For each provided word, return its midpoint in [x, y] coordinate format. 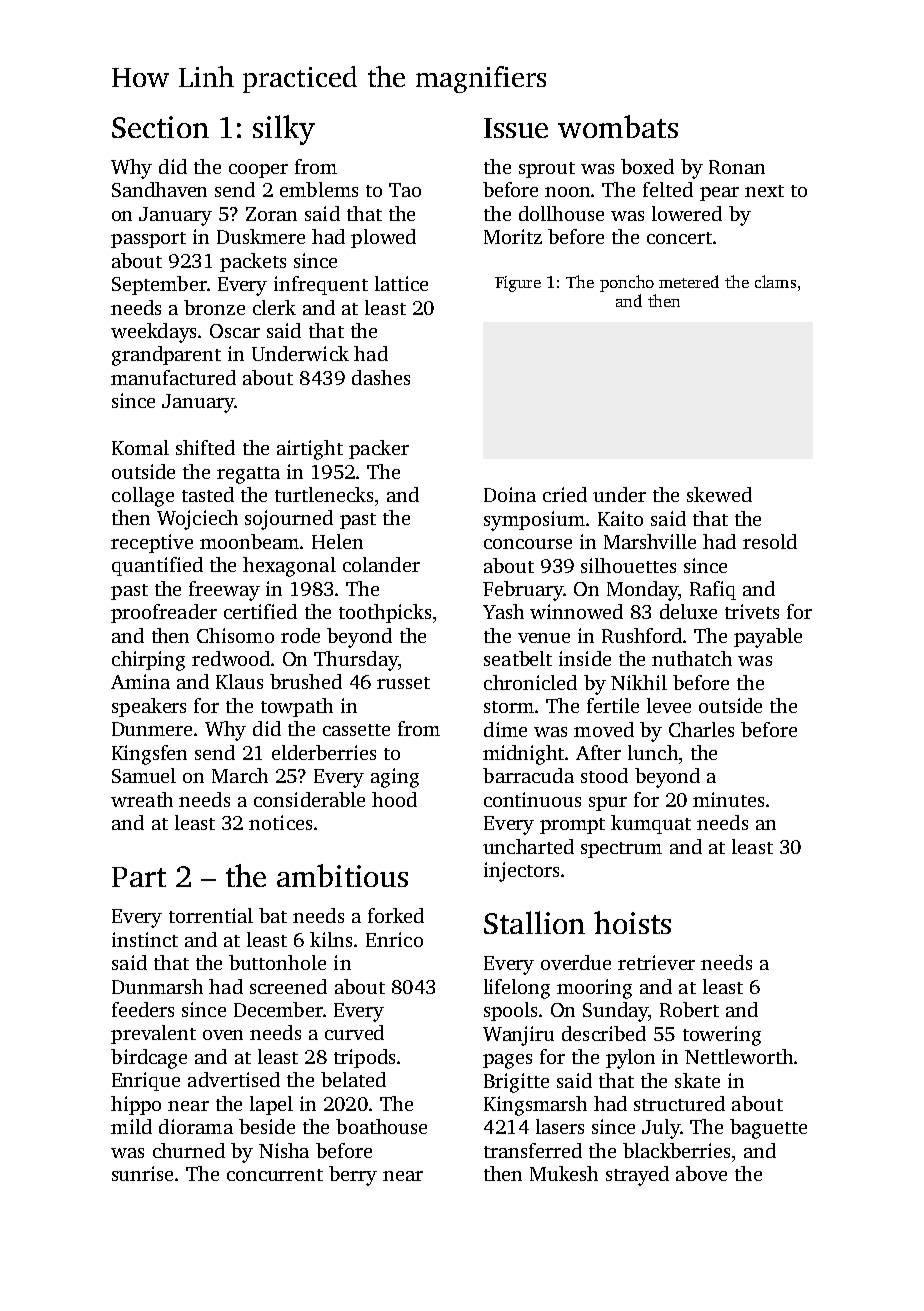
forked [396, 915]
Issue [516, 128]
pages [507, 1061]
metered [689, 281]
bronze [214, 307]
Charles [701, 729]
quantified [157, 566]
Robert [689, 1009]
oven [223, 1035]
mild [131, 1126]
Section [160, 127]
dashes [381, 377]
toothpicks [385, 613]
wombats [618, 126]
